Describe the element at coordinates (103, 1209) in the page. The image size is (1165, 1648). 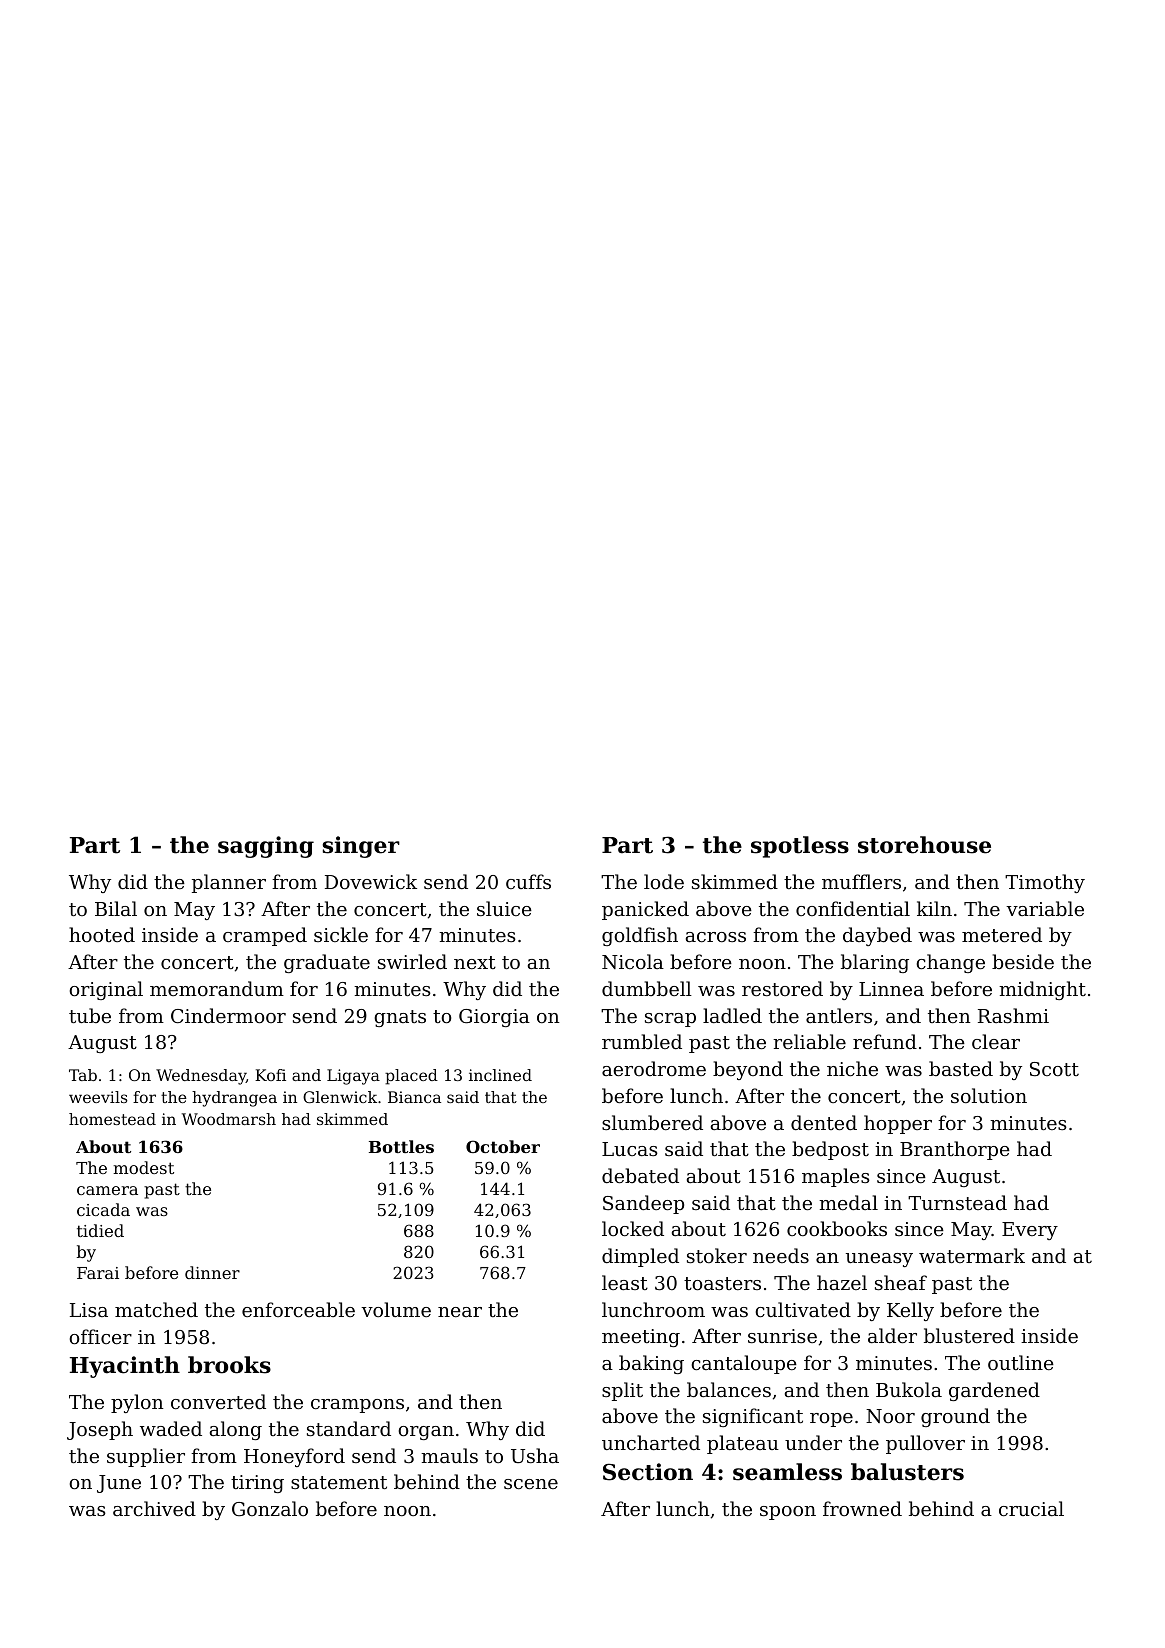
I see `cicada` at that location.
